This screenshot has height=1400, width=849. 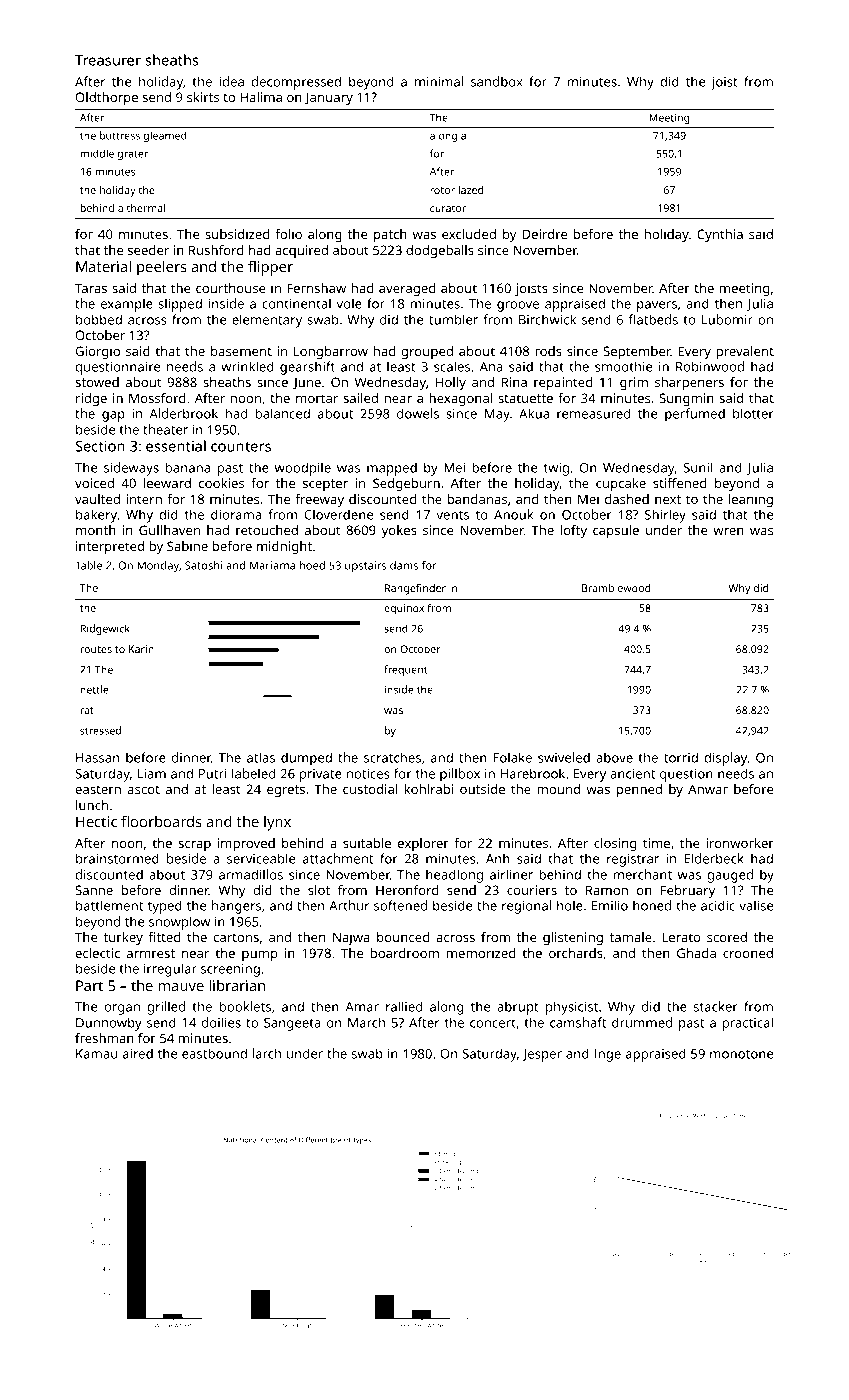 I want to click on vaulted, so click(x=97, y=499).
